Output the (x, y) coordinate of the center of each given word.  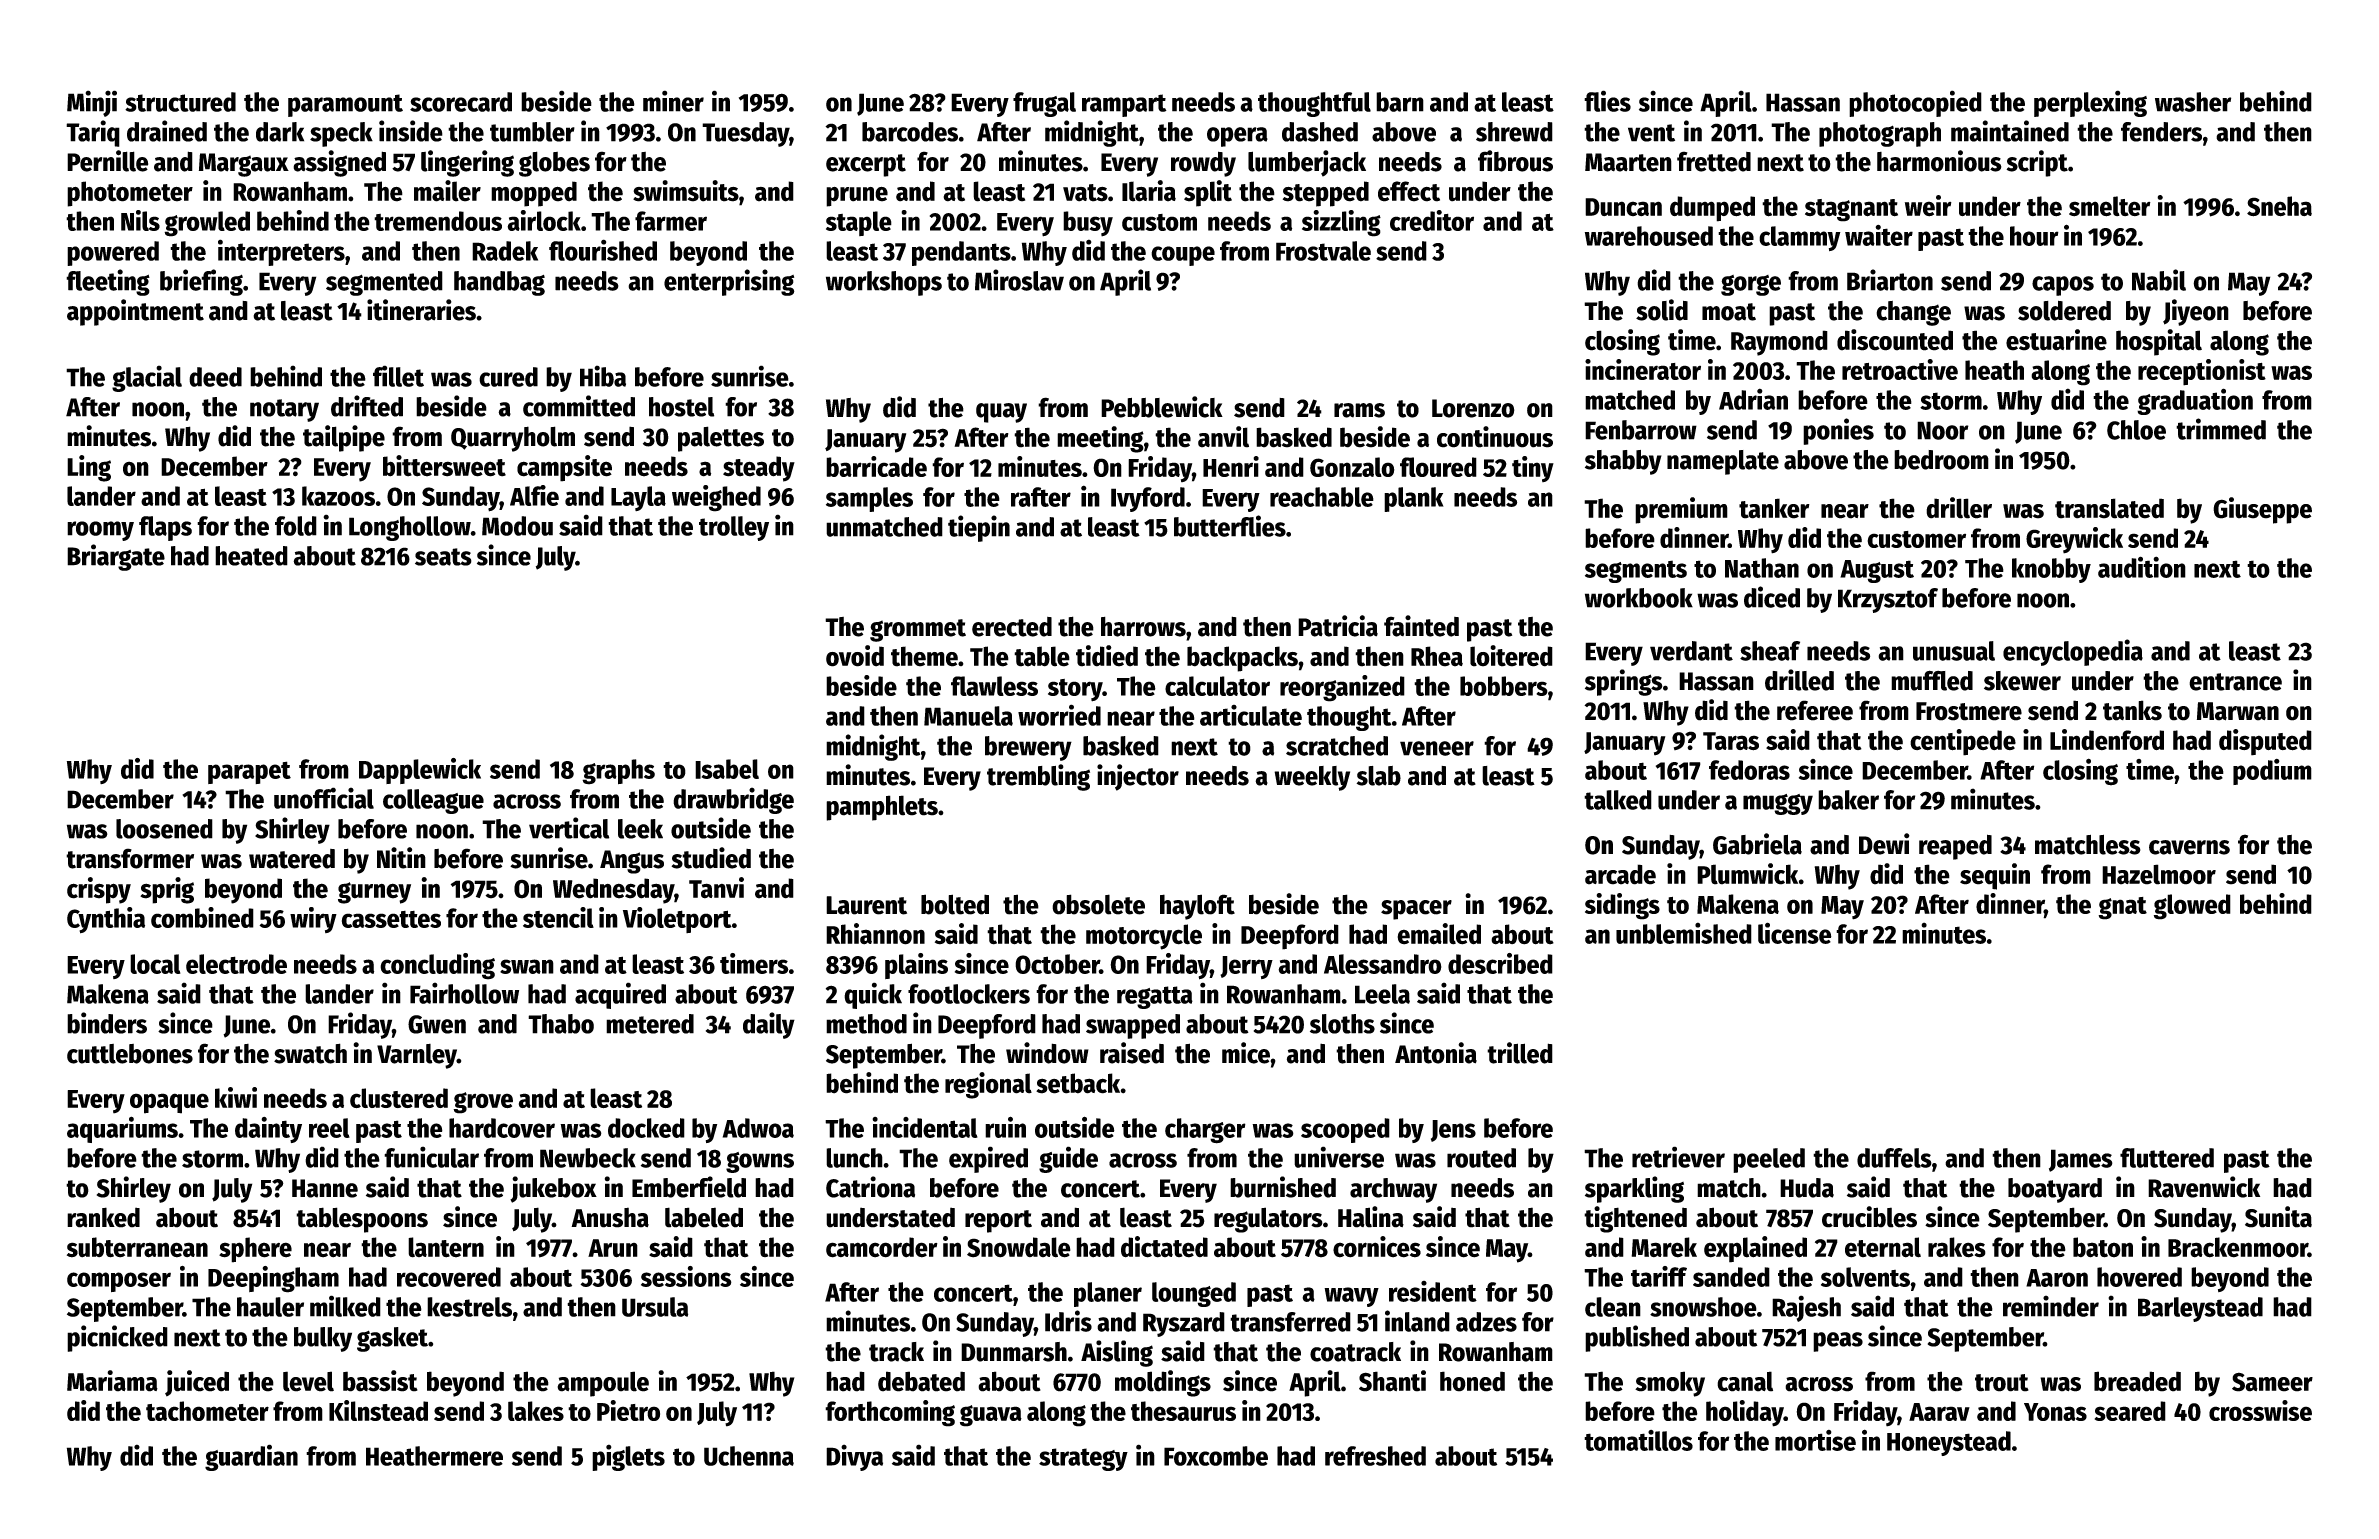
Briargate (116, 557)
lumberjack (1307, 163)
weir (1928, 206)
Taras (1731, 741)
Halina (1371, 1217)
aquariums (122, 1129)
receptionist (2202, 372)
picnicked (117, 1338)
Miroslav (1019, 280)
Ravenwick (2204, 1187)
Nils (140, 220)
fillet (398, 376)
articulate (1251, 715)
